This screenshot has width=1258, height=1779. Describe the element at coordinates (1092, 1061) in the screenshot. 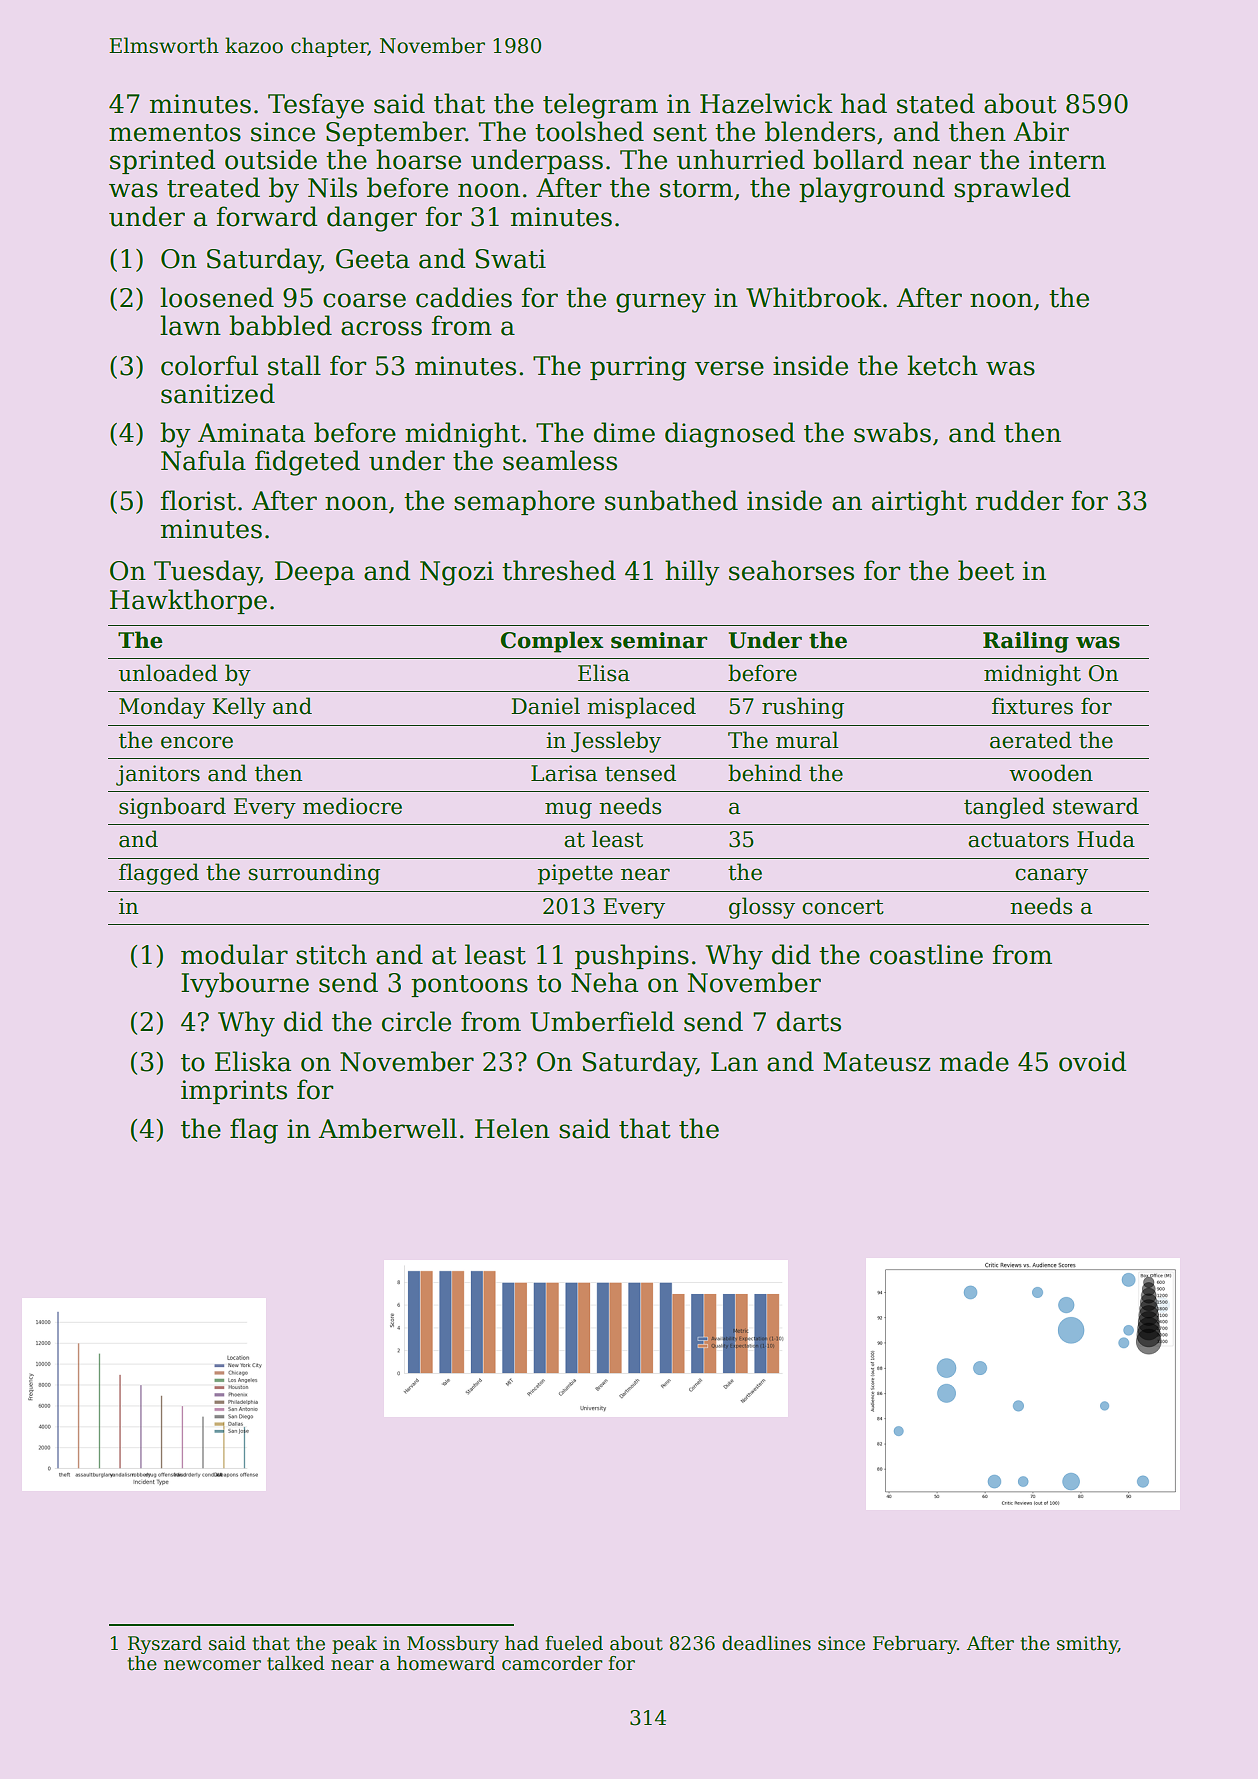

I see `ovoid` at that location.
